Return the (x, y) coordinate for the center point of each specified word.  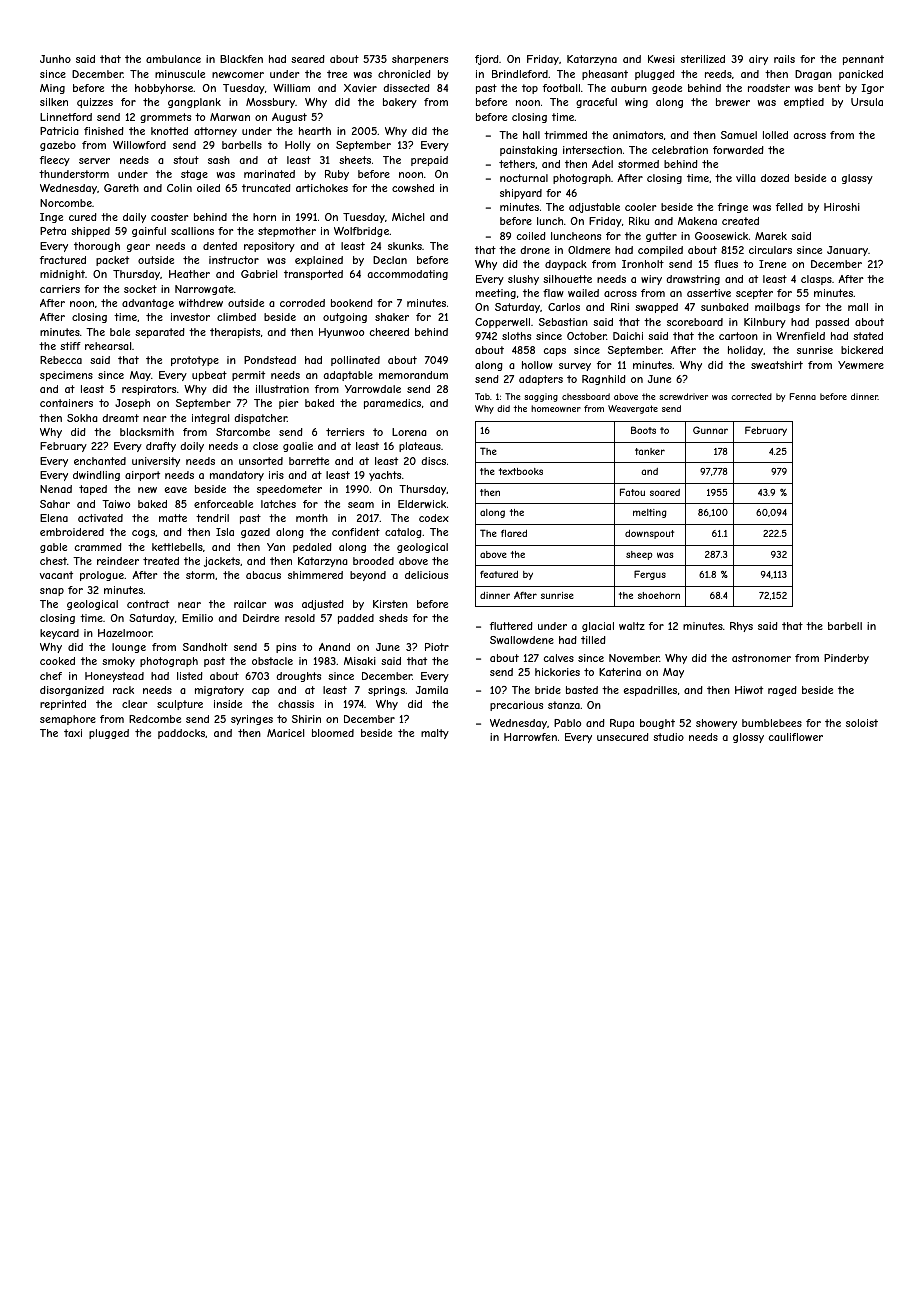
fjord (487, 60)
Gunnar (710, 430)
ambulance (173, 59)
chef (51, 676)
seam (361, 505)
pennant (863, 60)
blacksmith (147, 432)
